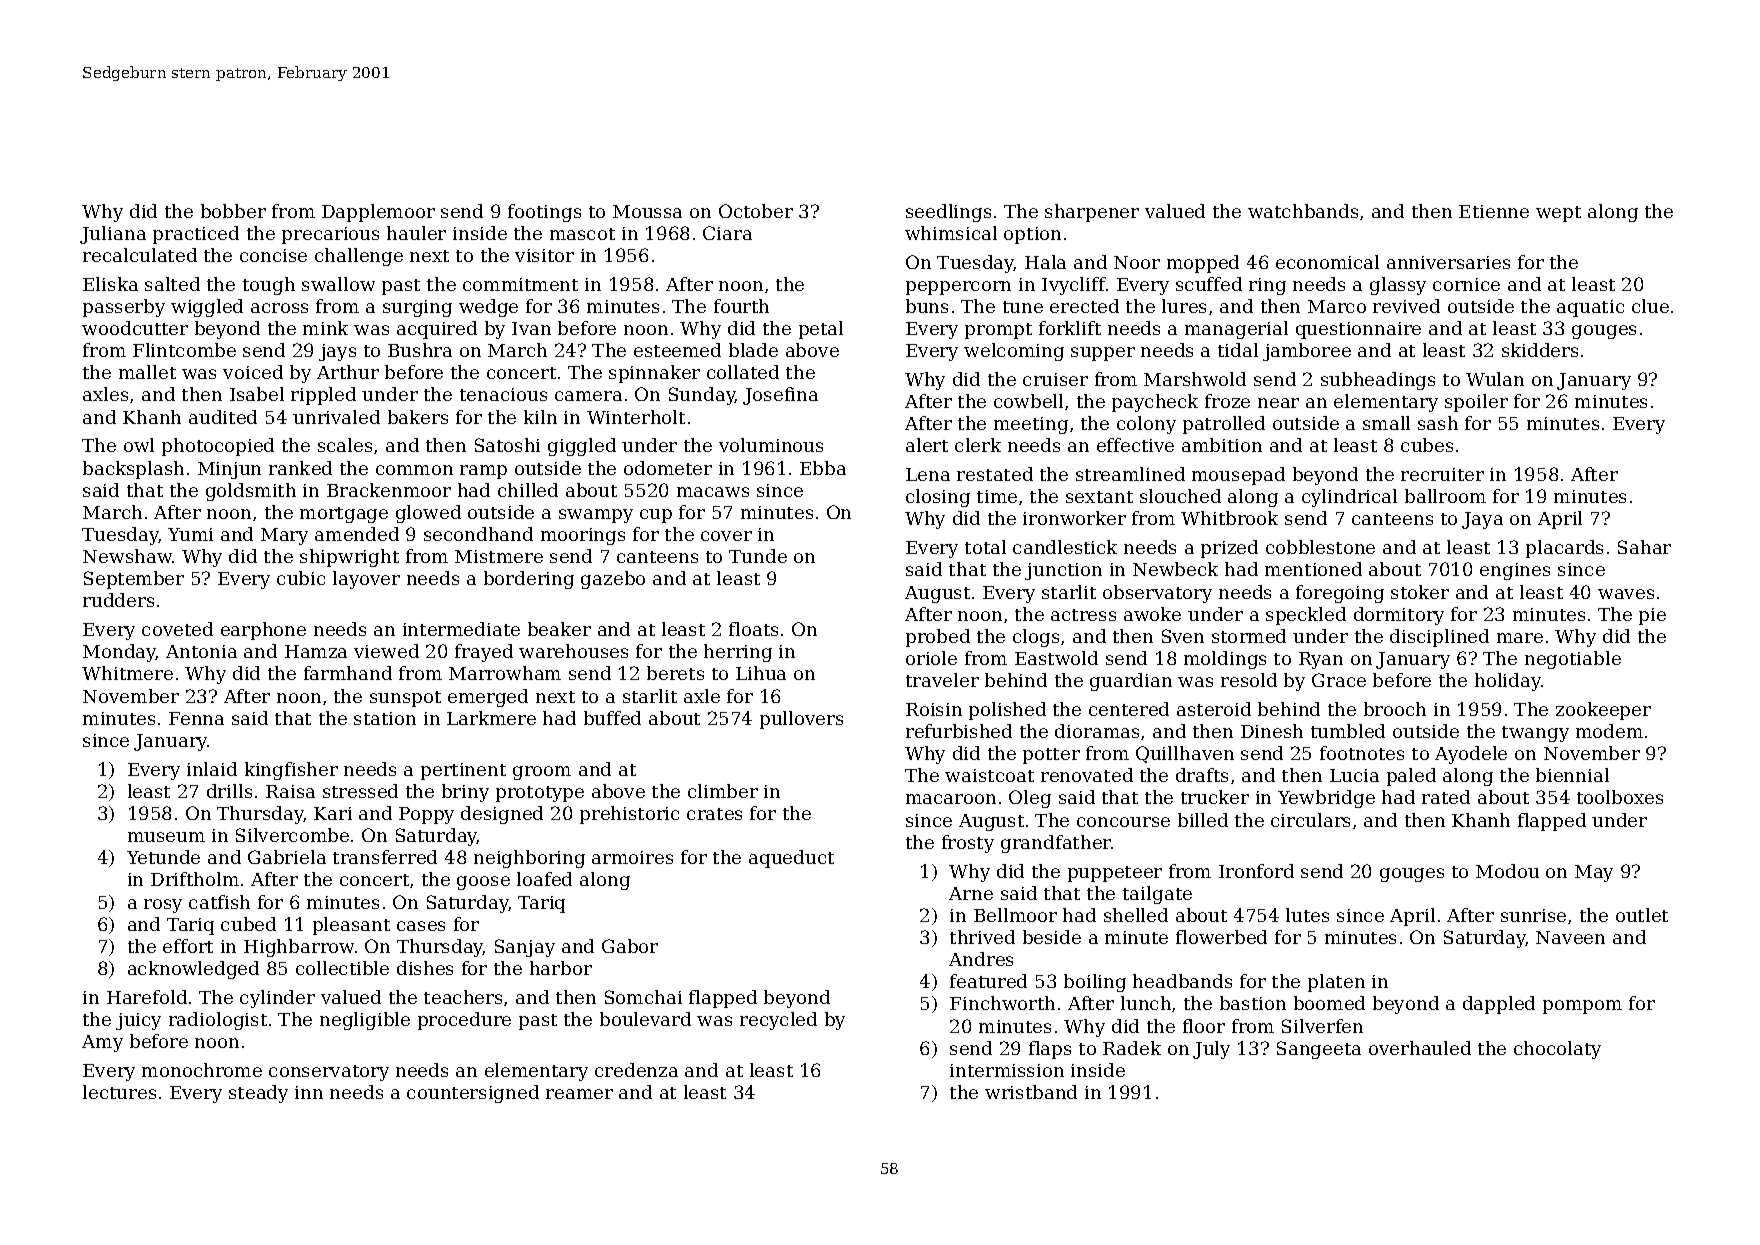 This screenshot has width=1760, height=1245. Describe the element at coordinates (299, 948) in the screenshot. I see `Highbarrow` at that location.
